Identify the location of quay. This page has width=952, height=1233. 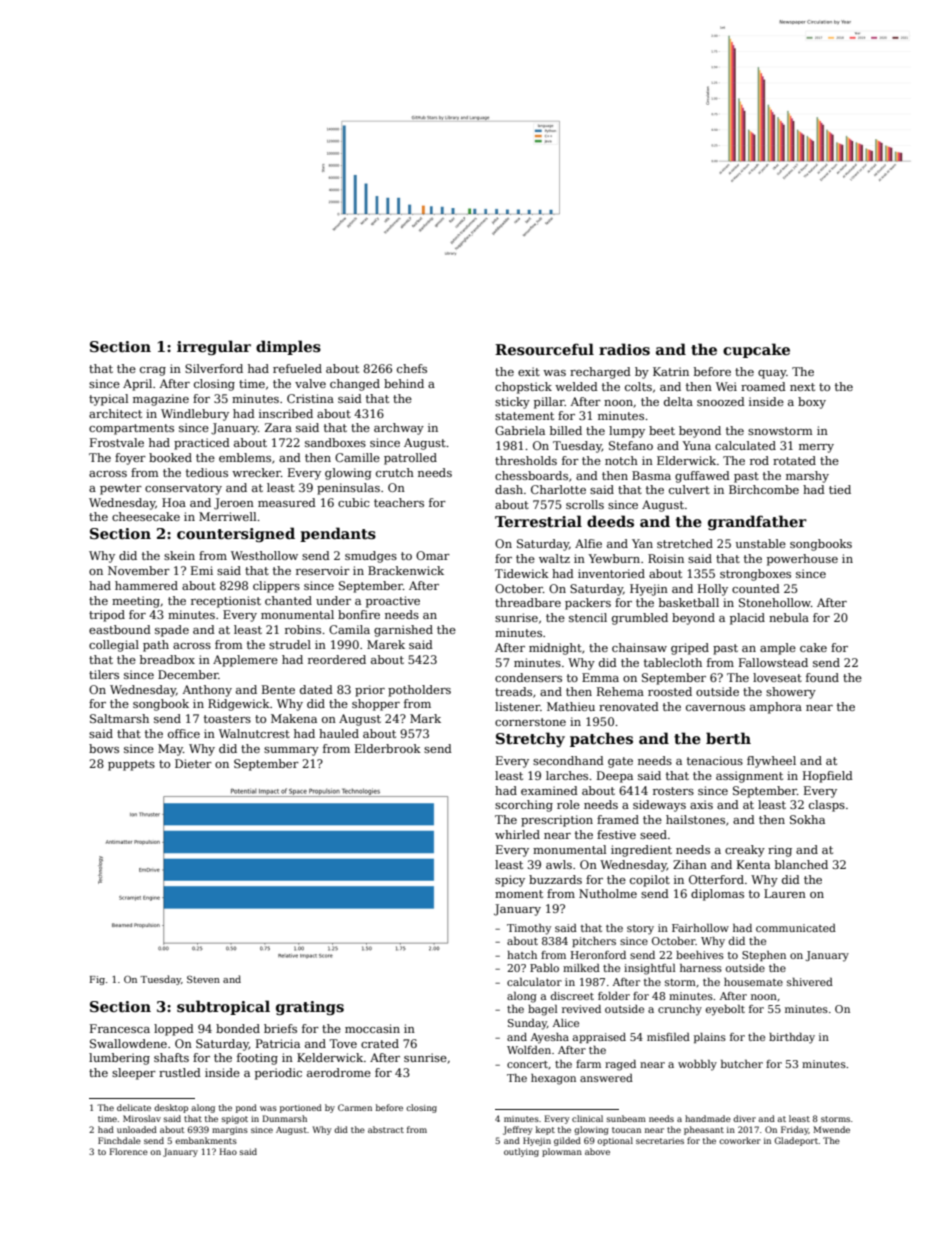
(772, 374).
